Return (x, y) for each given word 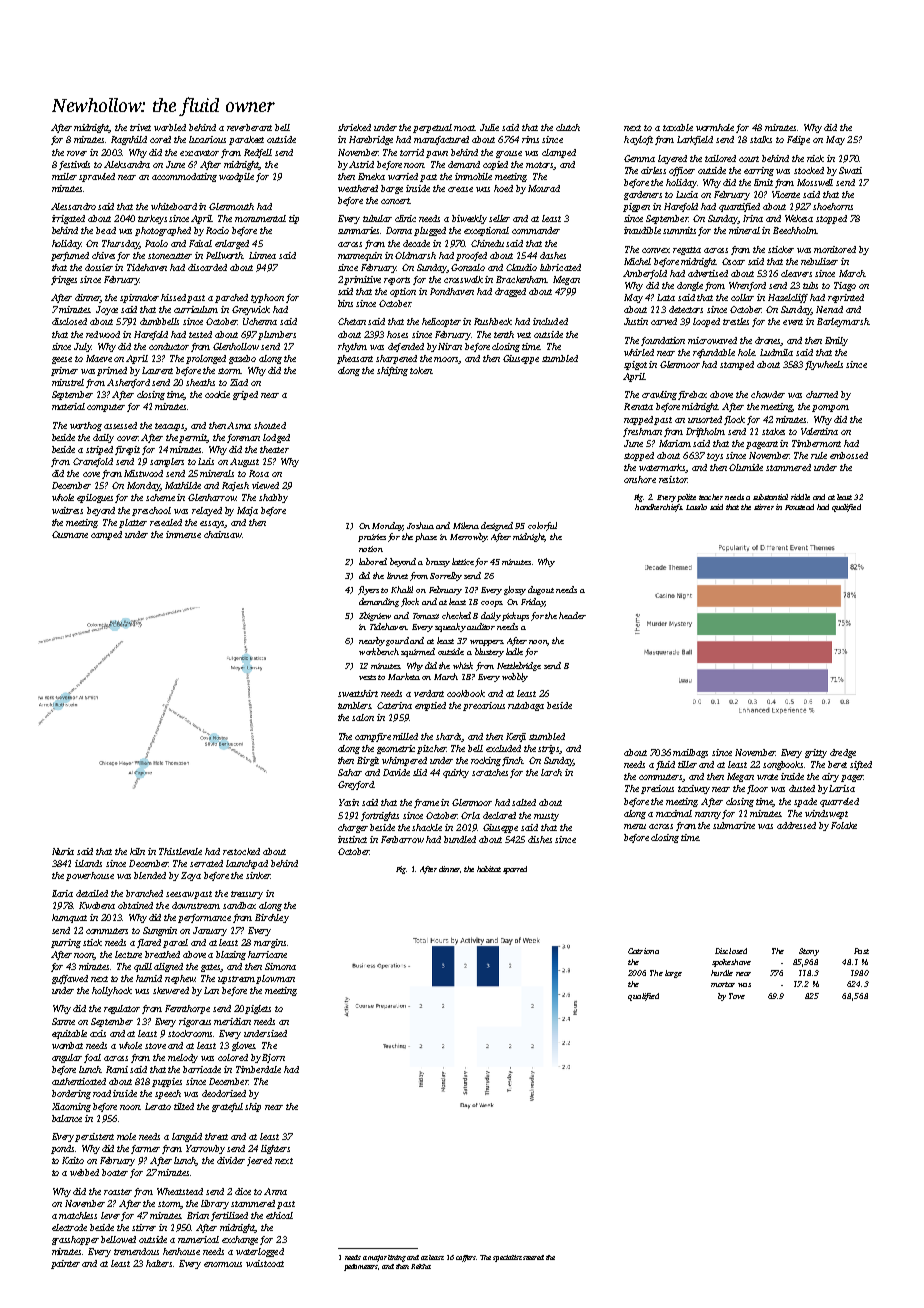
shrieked (354, 127)
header (572, 615)
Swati (850, 170)
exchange (240, 1240)
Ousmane (70, 534)
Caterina (394, 705)
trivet (140, 127)
